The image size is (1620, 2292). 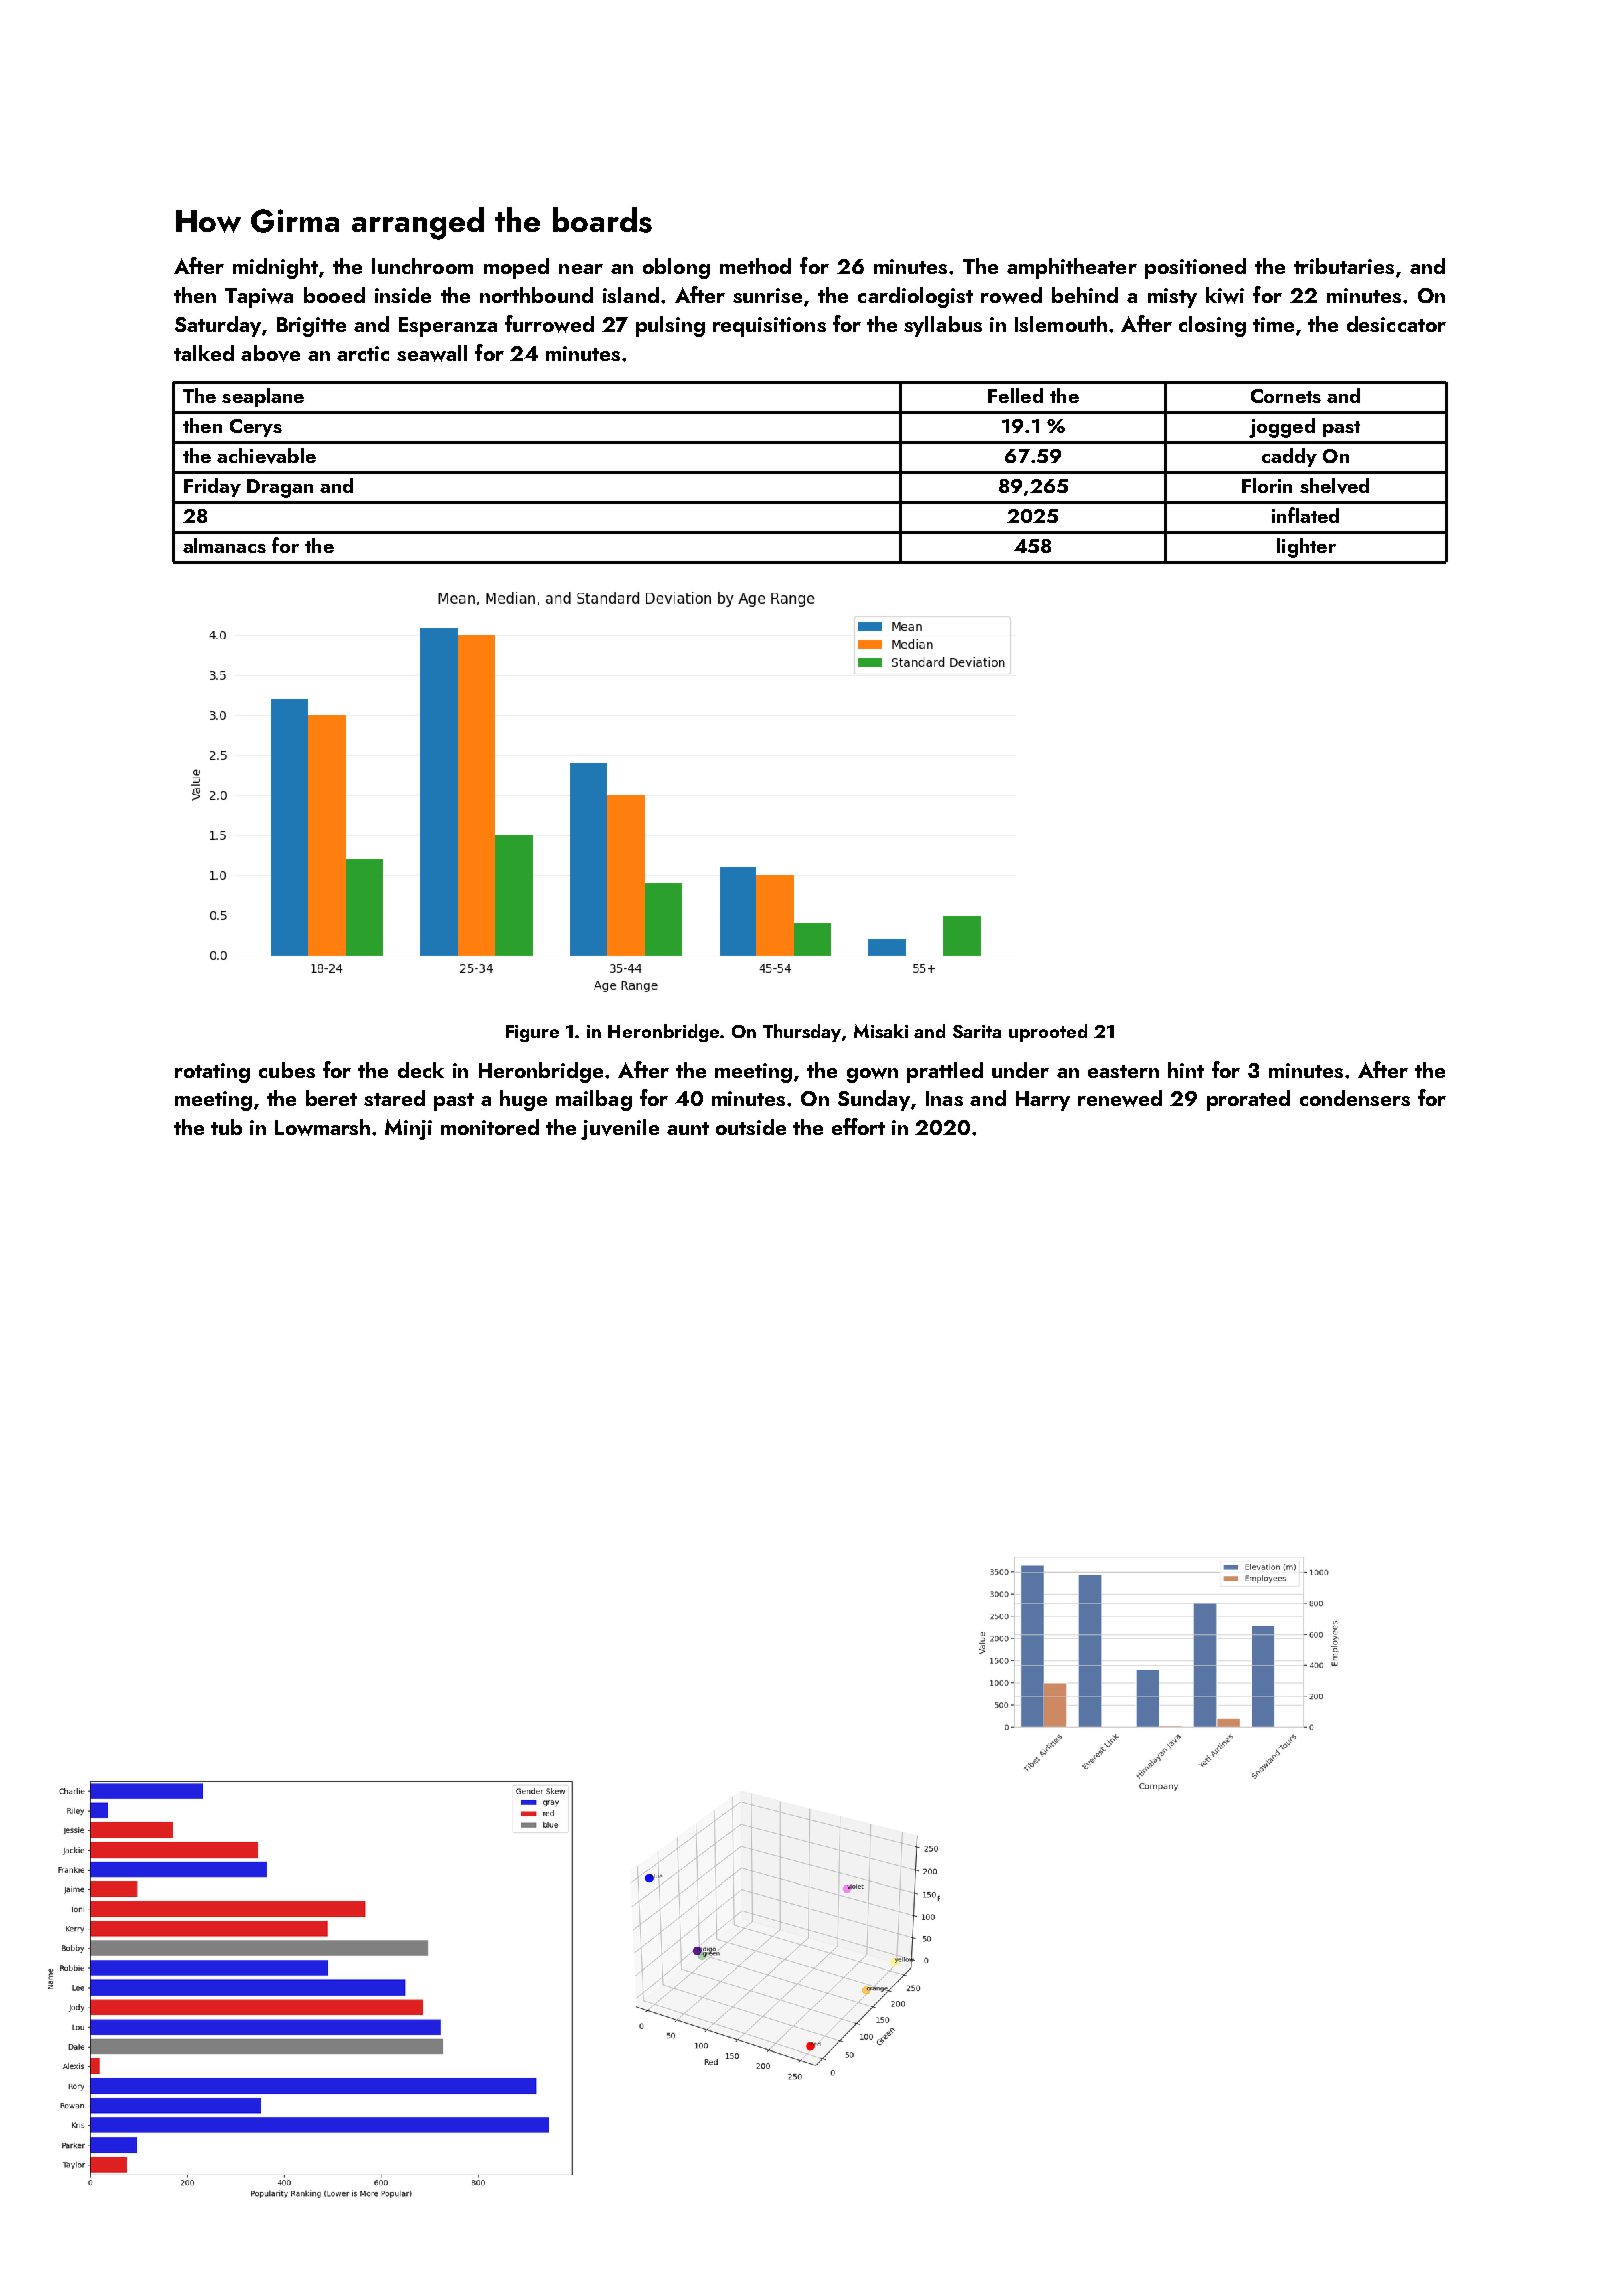 What do you see at coordinates (1286, 396) in the document?
I see `Cornets` at bounding box center [1286, 396].
